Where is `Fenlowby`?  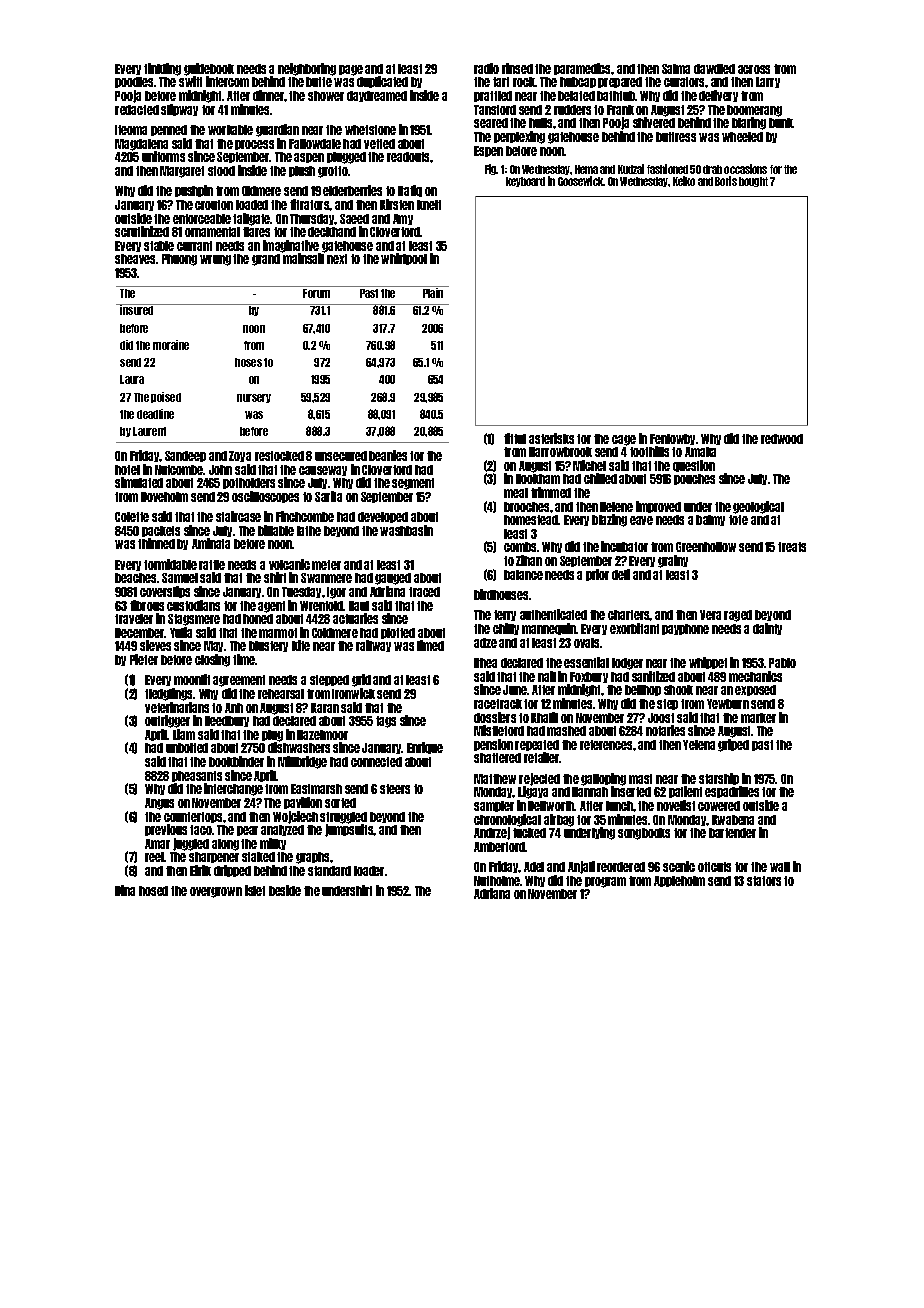 Fenlowby is located at coordinates (672, 439).
